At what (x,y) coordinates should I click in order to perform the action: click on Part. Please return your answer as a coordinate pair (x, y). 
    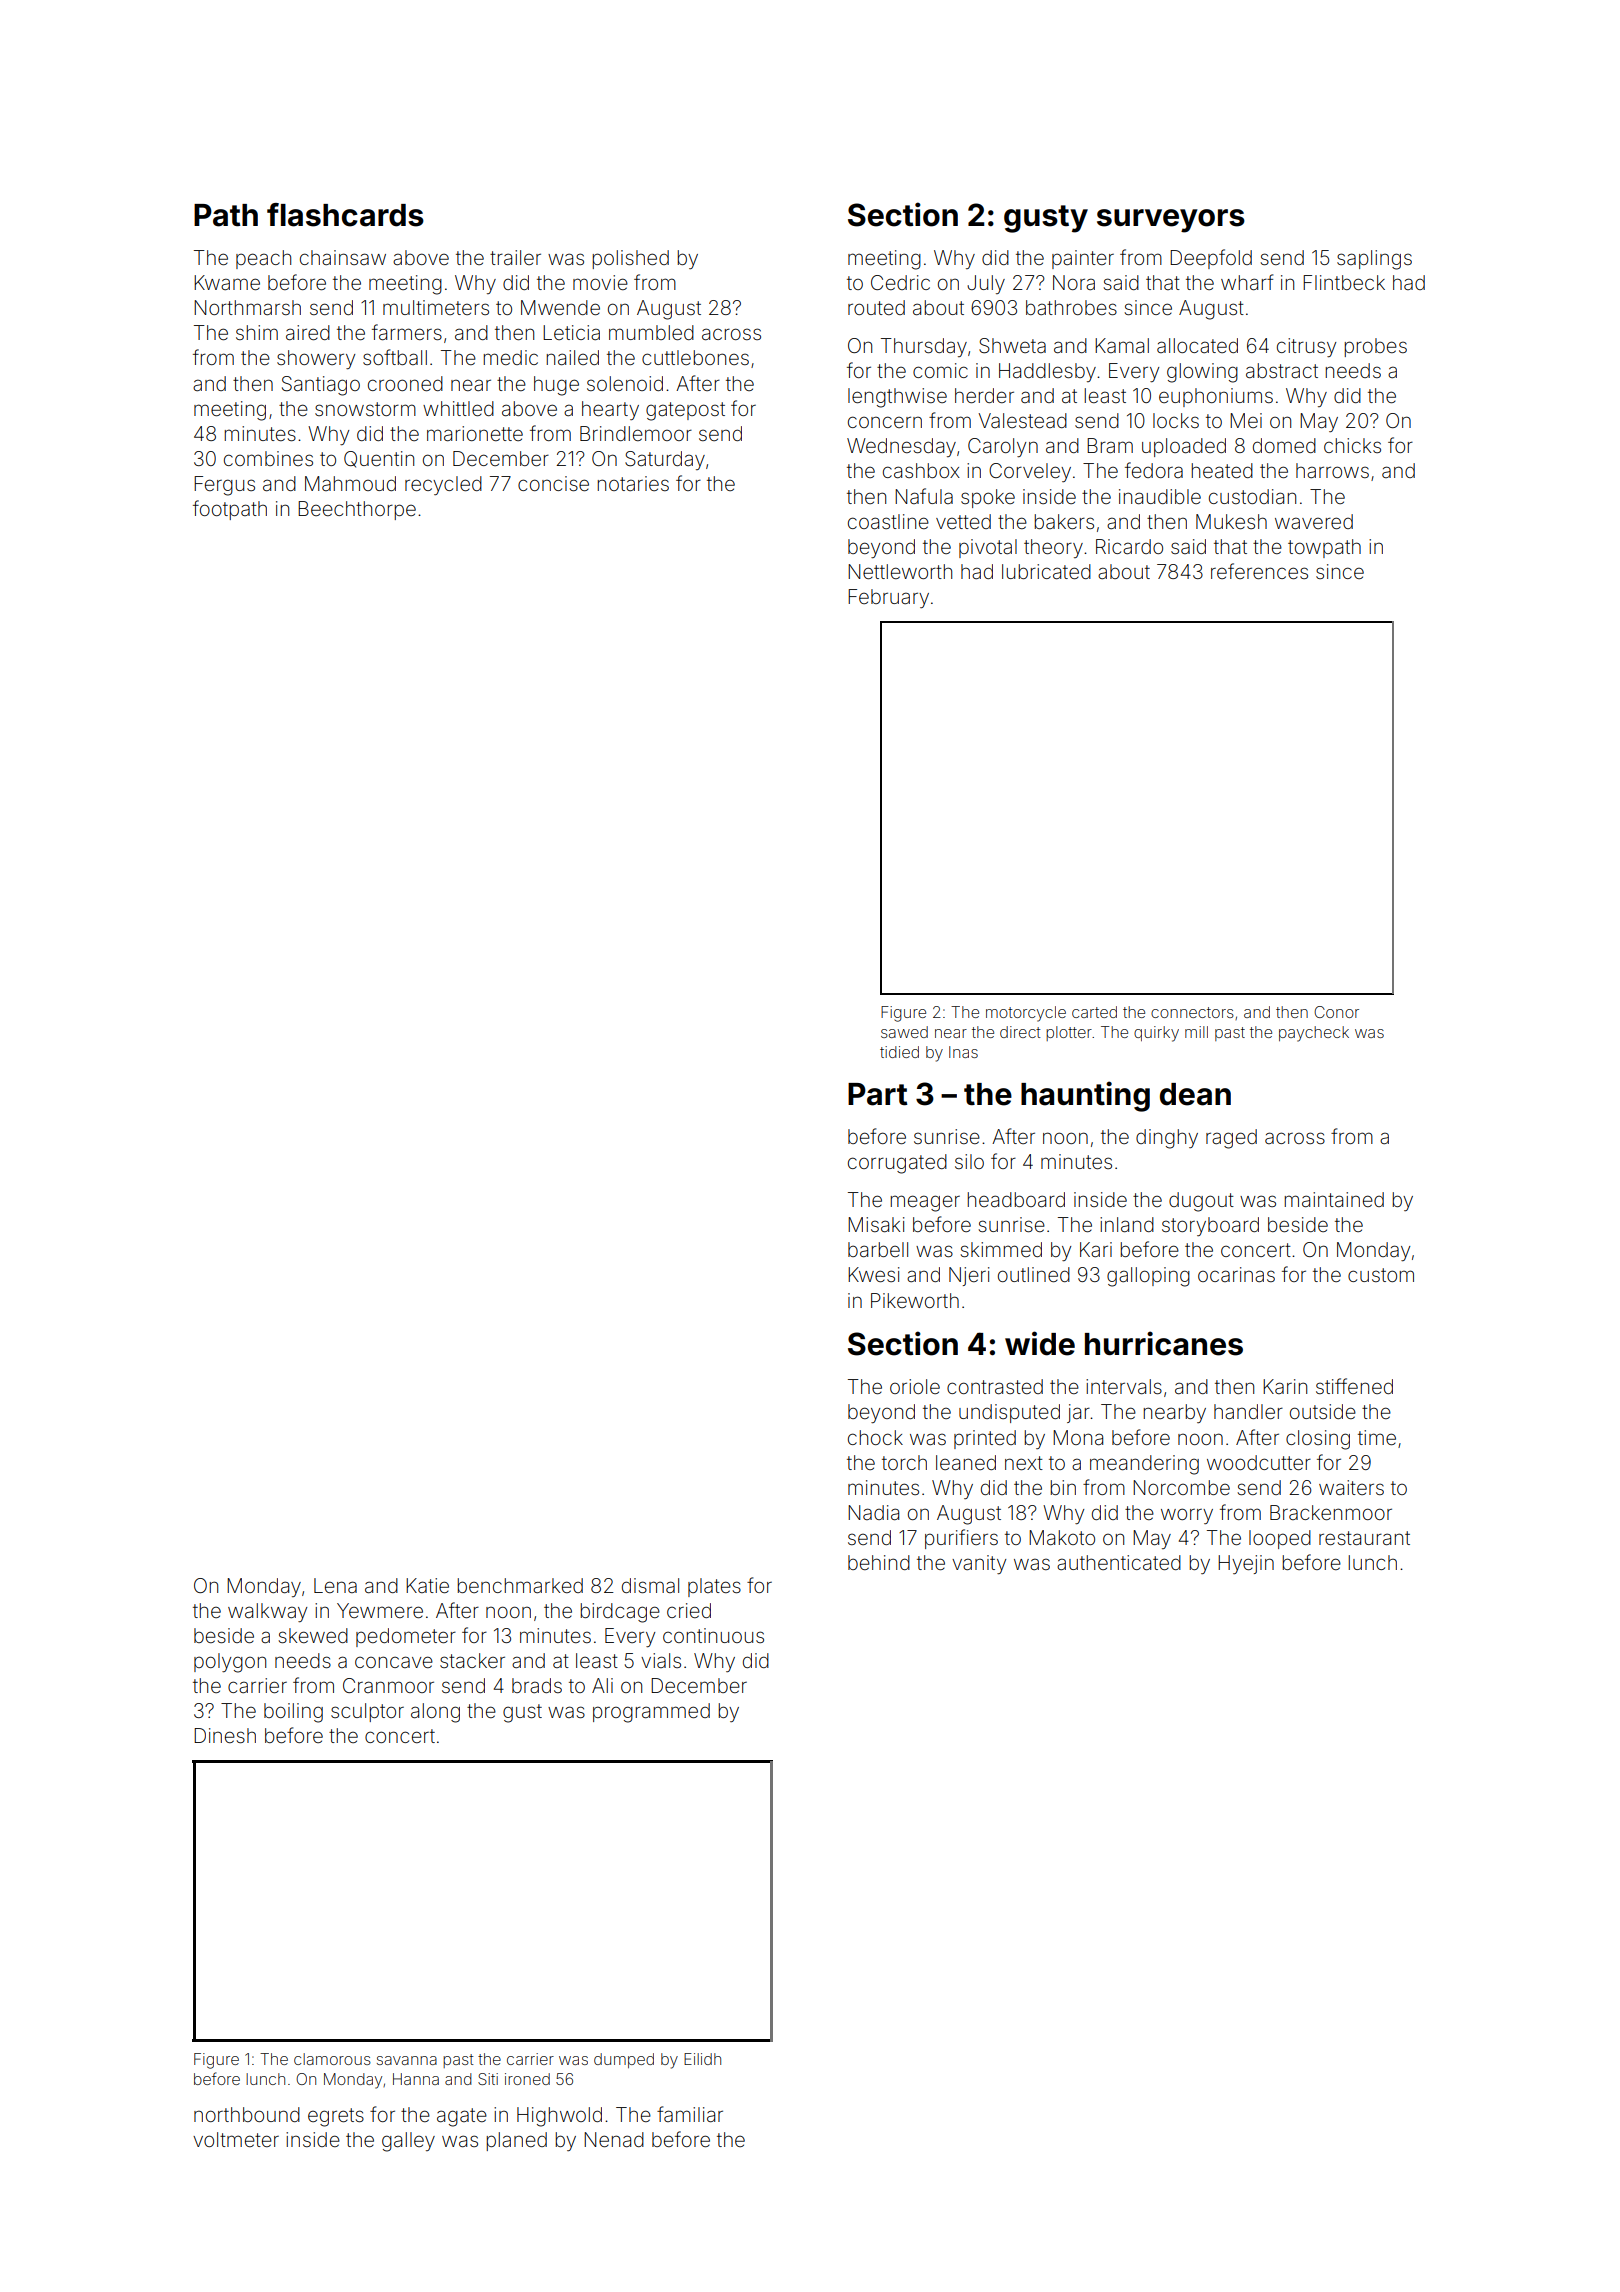
    Looking at the image, I should click on (878, 1094).
